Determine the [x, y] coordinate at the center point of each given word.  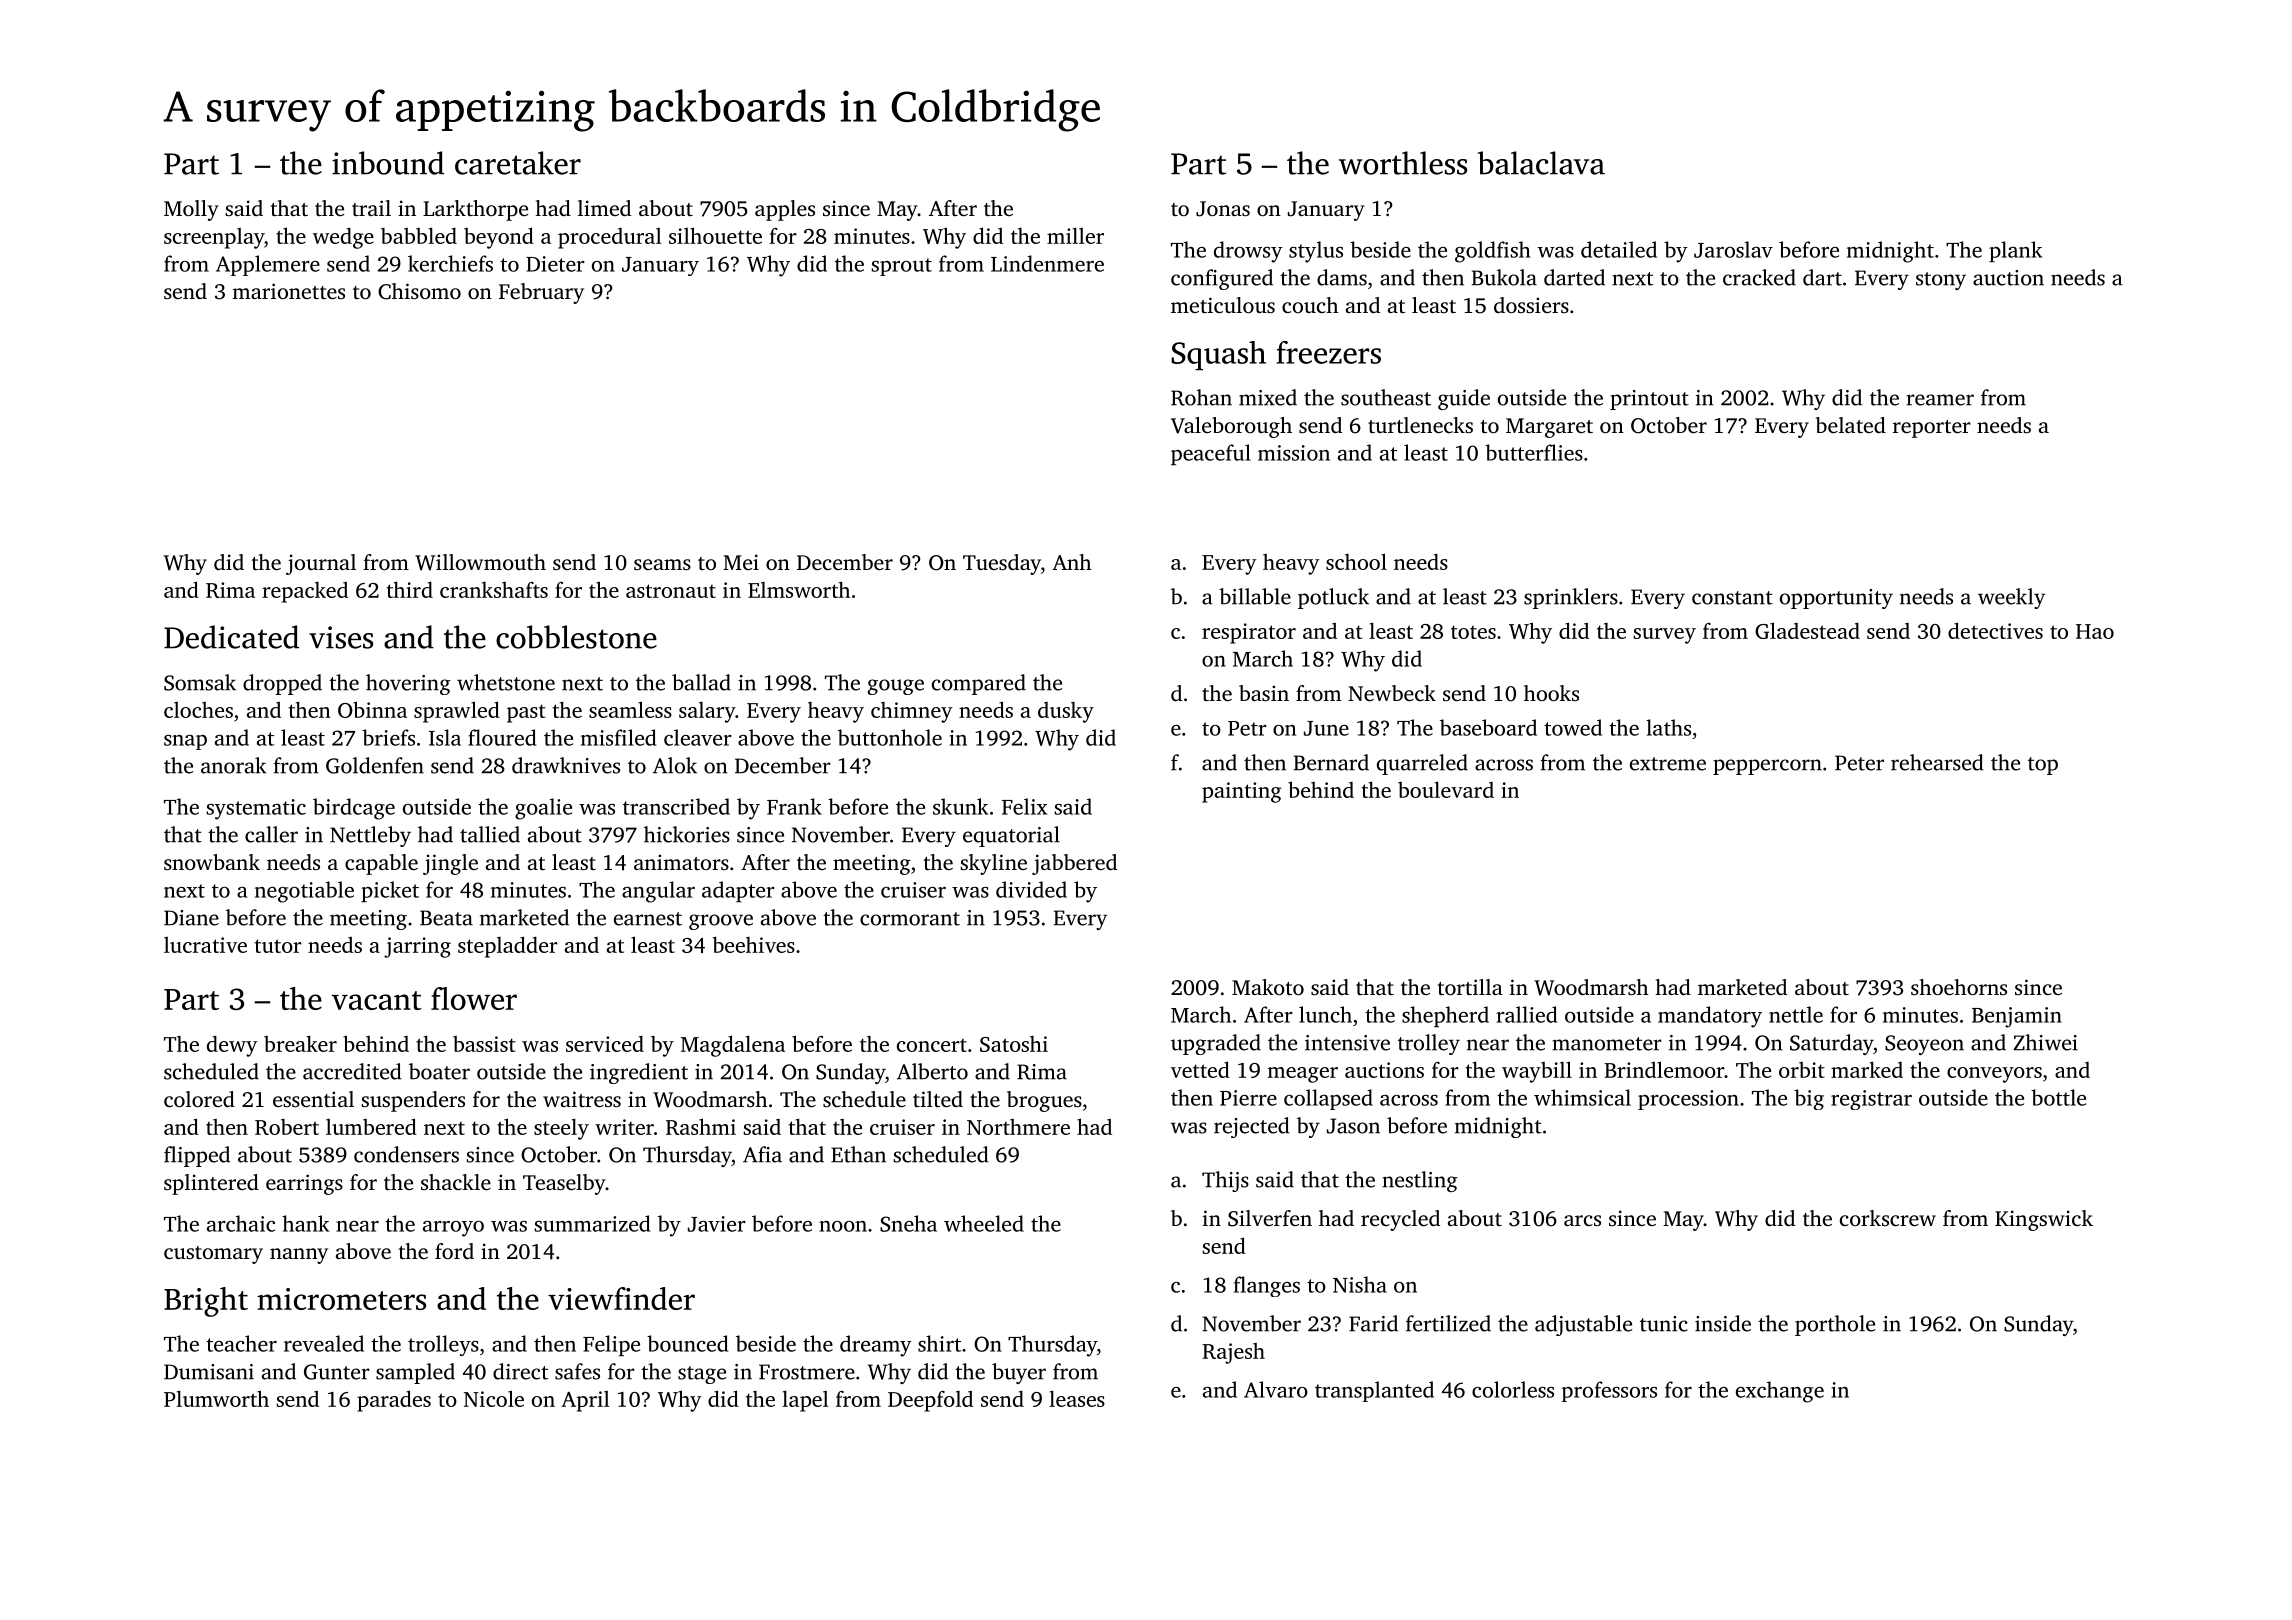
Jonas [1223, 209]
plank [2015, 251]
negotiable [304, 892]
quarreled [1422, 764]
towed [1573, 727]
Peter [1859, 763]
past [526, 713]
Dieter [555, 264]
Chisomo [419, 291]
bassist [484, 1044]
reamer [1940, 400]
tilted [938, 1099]
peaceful [1211, 454]
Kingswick [2044, 1220]
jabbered [1074, 864]
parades [394, 1401]
